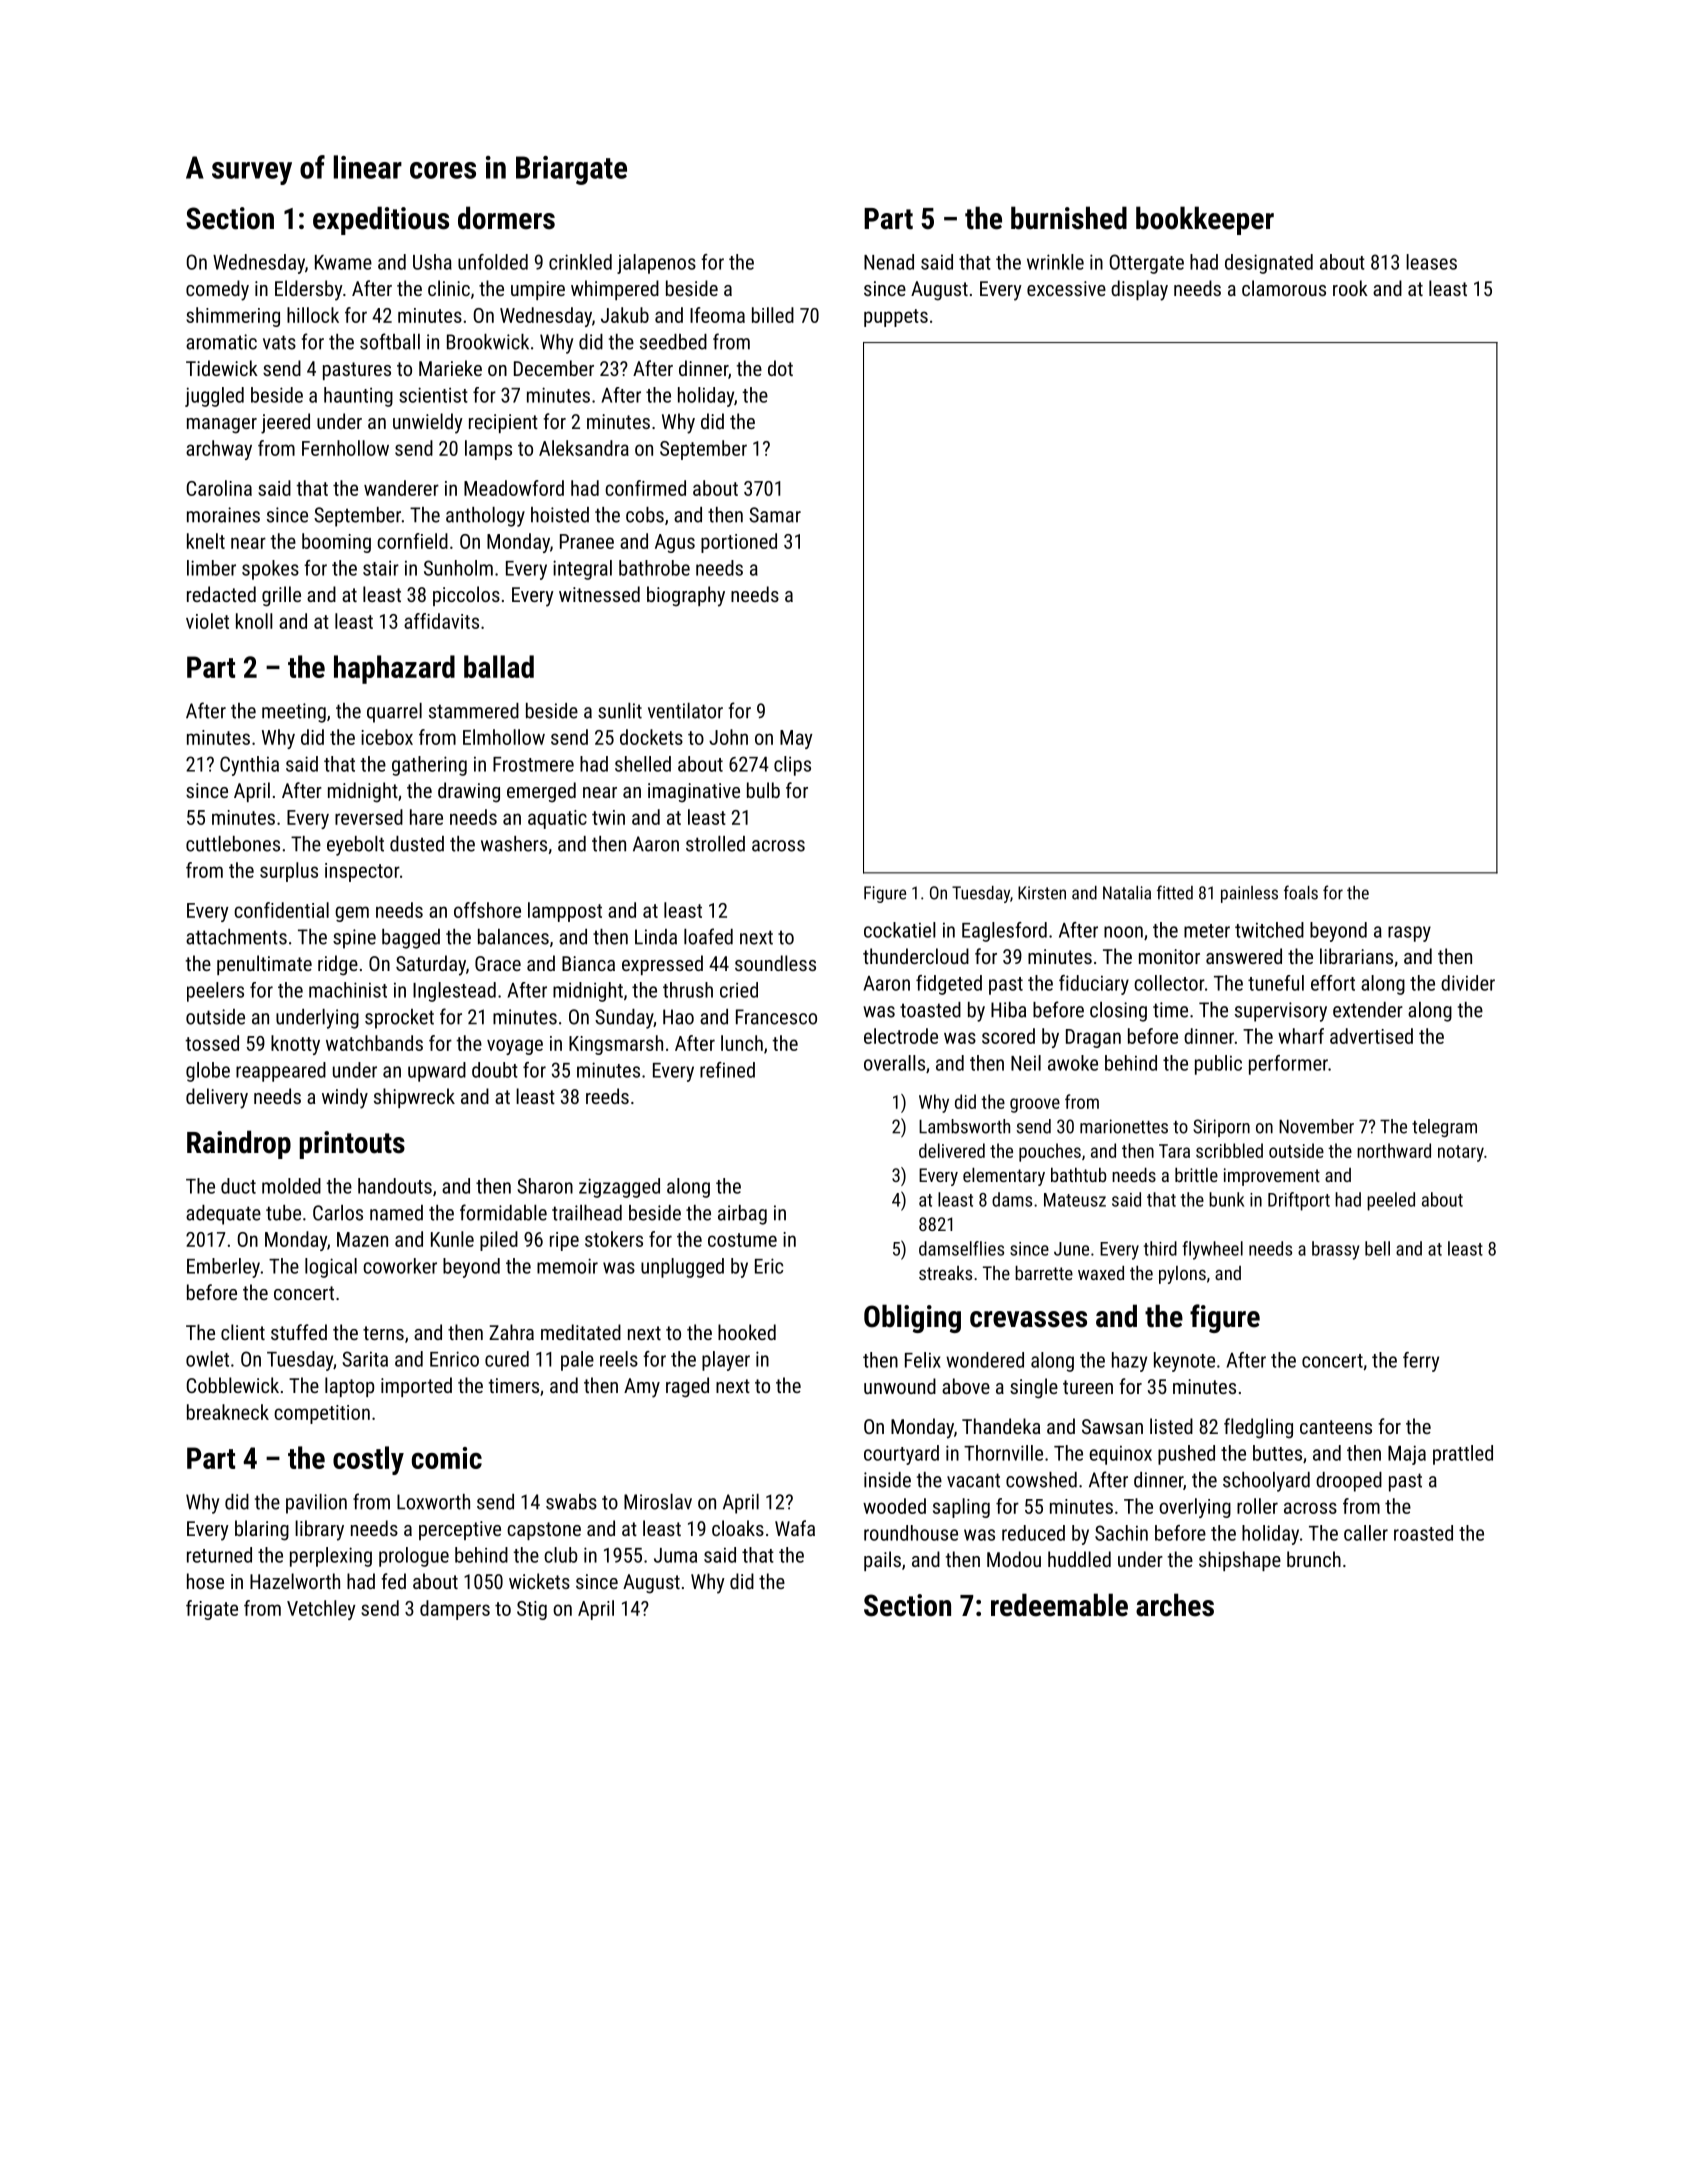 The width and height of the page is (1683, 2178). What do you see at coordinates (321, 1610) in the page?
I see `Vetchley` at bounding box center [321, 1610].
